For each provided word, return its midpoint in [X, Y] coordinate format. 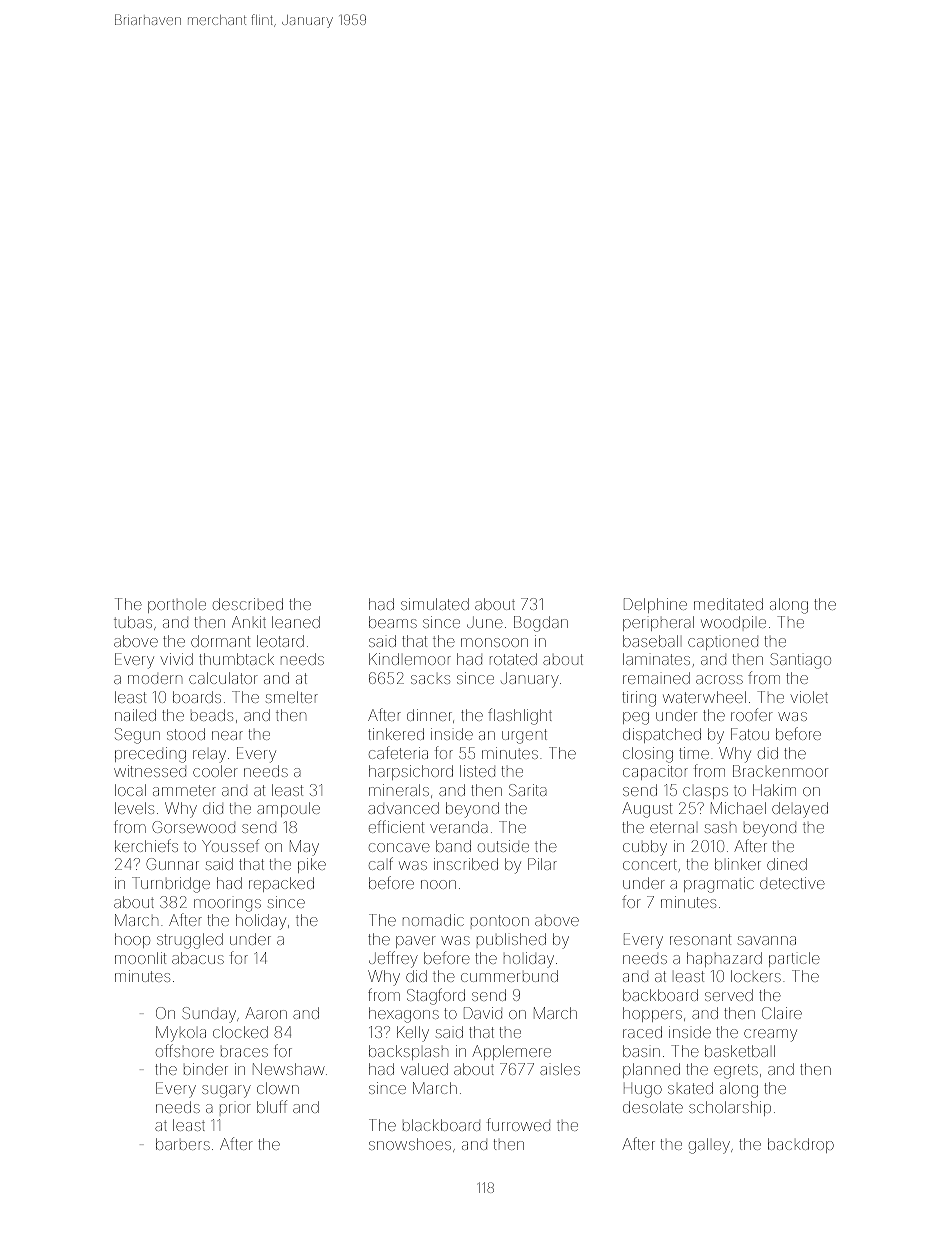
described [248, 604]
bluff [272, 1106]
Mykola [181, 1034]
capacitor [655, 772]
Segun [137, 736]
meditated [728, 604]
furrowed [518, 1124]
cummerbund [509, 976]
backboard [660, 995]
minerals [399, 790]
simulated [435, 604]
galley [709, 1146]
